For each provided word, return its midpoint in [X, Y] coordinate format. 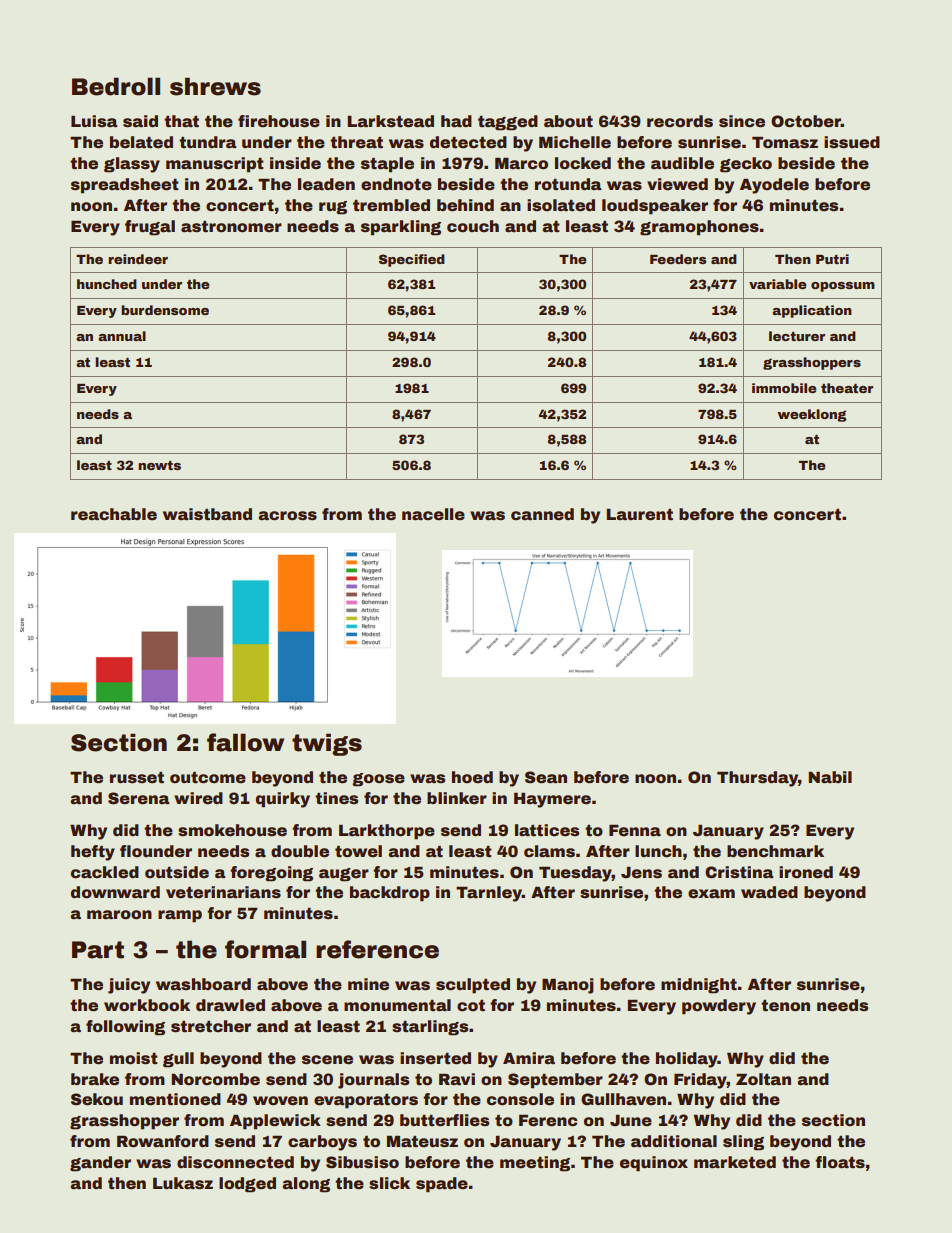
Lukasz [183, 1183]
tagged [508, 123]
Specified [412, 260]
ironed [806, 872]
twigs [327, 744]
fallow [245, 742]
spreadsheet [125, 186]
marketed [735, 1162]
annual [122, 336]
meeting [535, 1164]
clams [549, 851]
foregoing [271, 874]
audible [682, 163]
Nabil [830, 777]
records [680, 121]
